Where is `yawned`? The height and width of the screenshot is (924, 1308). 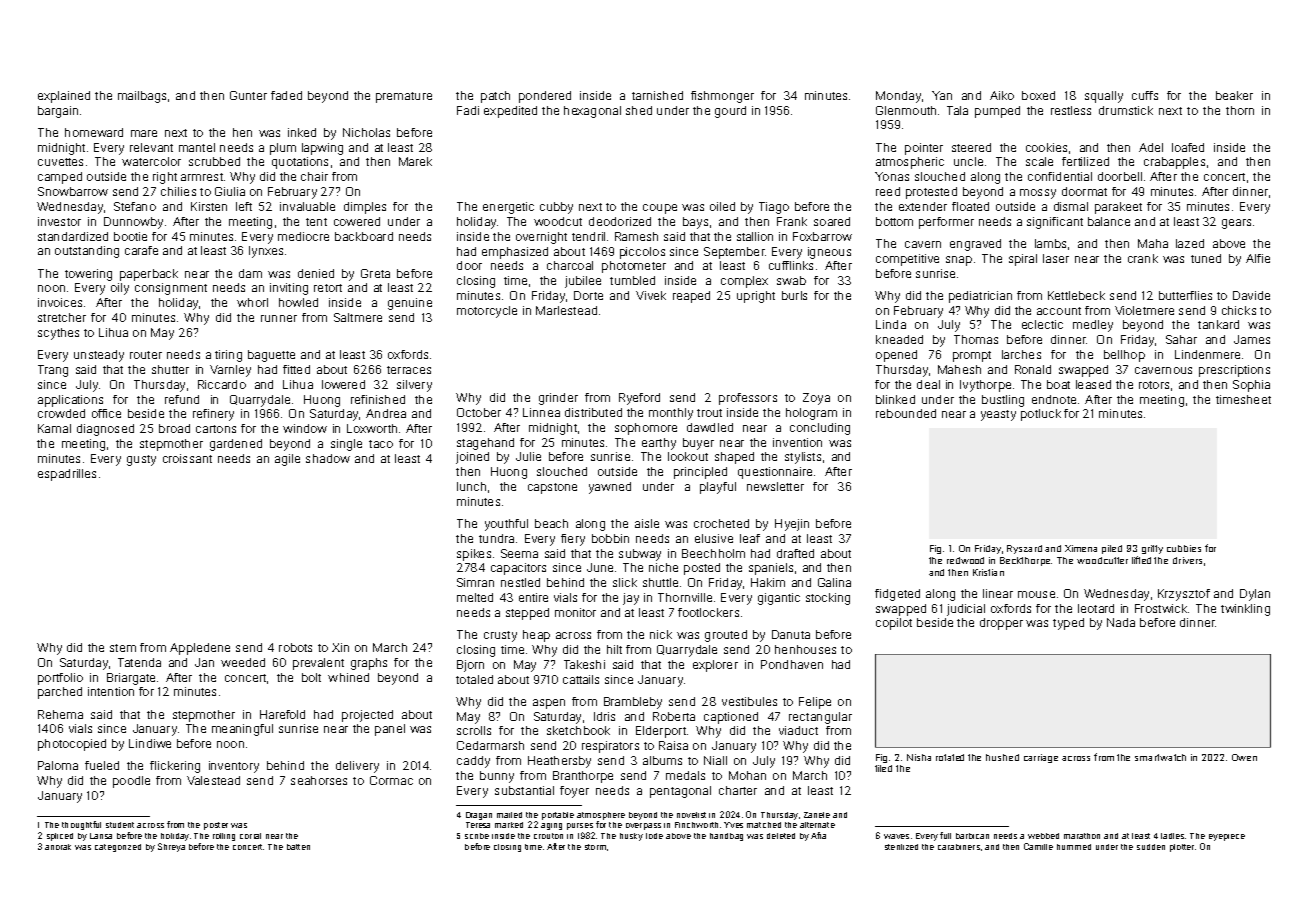 yawned is located at coordinates (610, 488).
